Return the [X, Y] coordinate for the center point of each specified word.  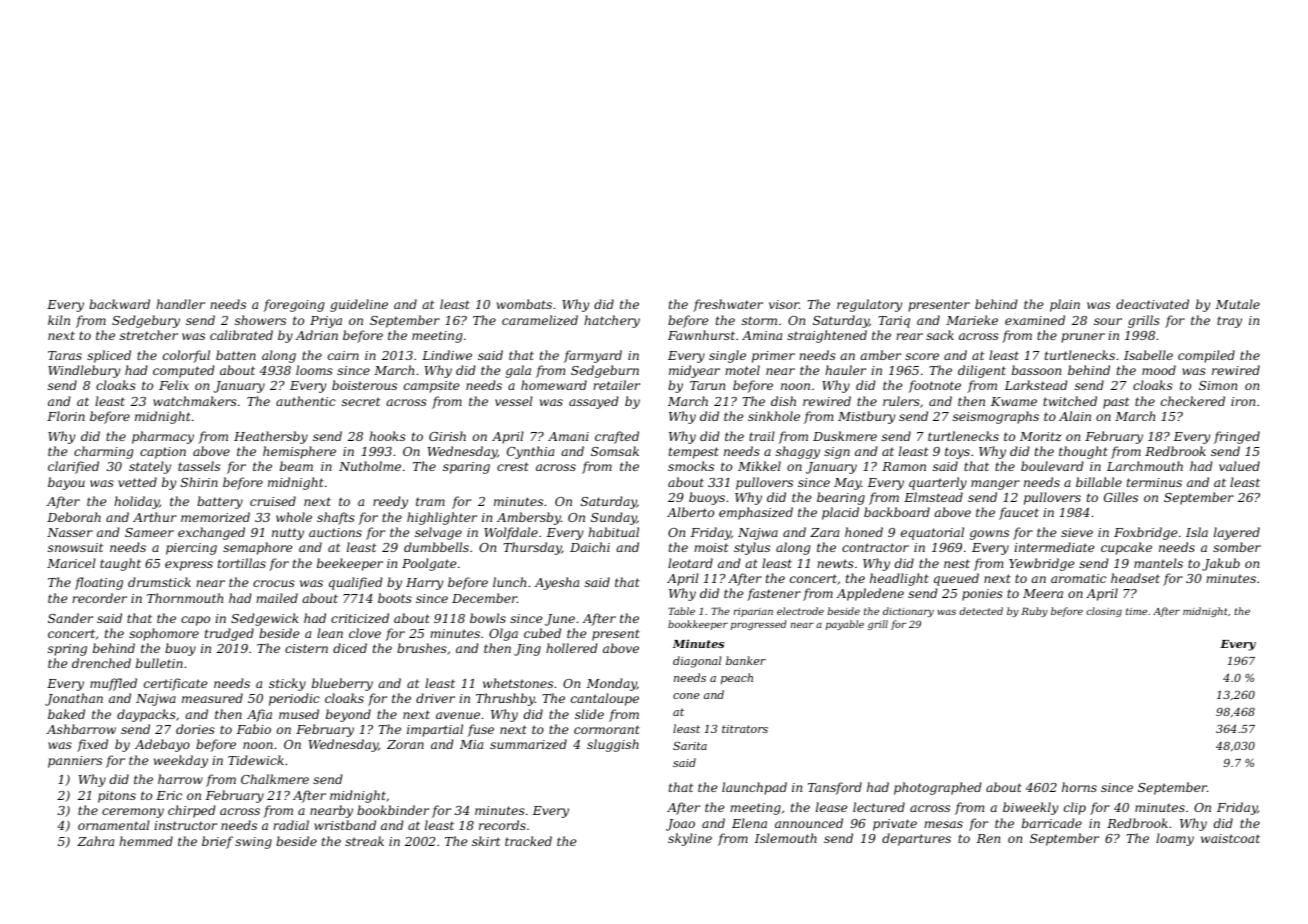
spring [67, 650]
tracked [528, 841]
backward [119, 304]
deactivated [1152, 304]
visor [784, 304]
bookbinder [393, 810]
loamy [1175, 839]
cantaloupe [605, 699]
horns [1079, 787]
